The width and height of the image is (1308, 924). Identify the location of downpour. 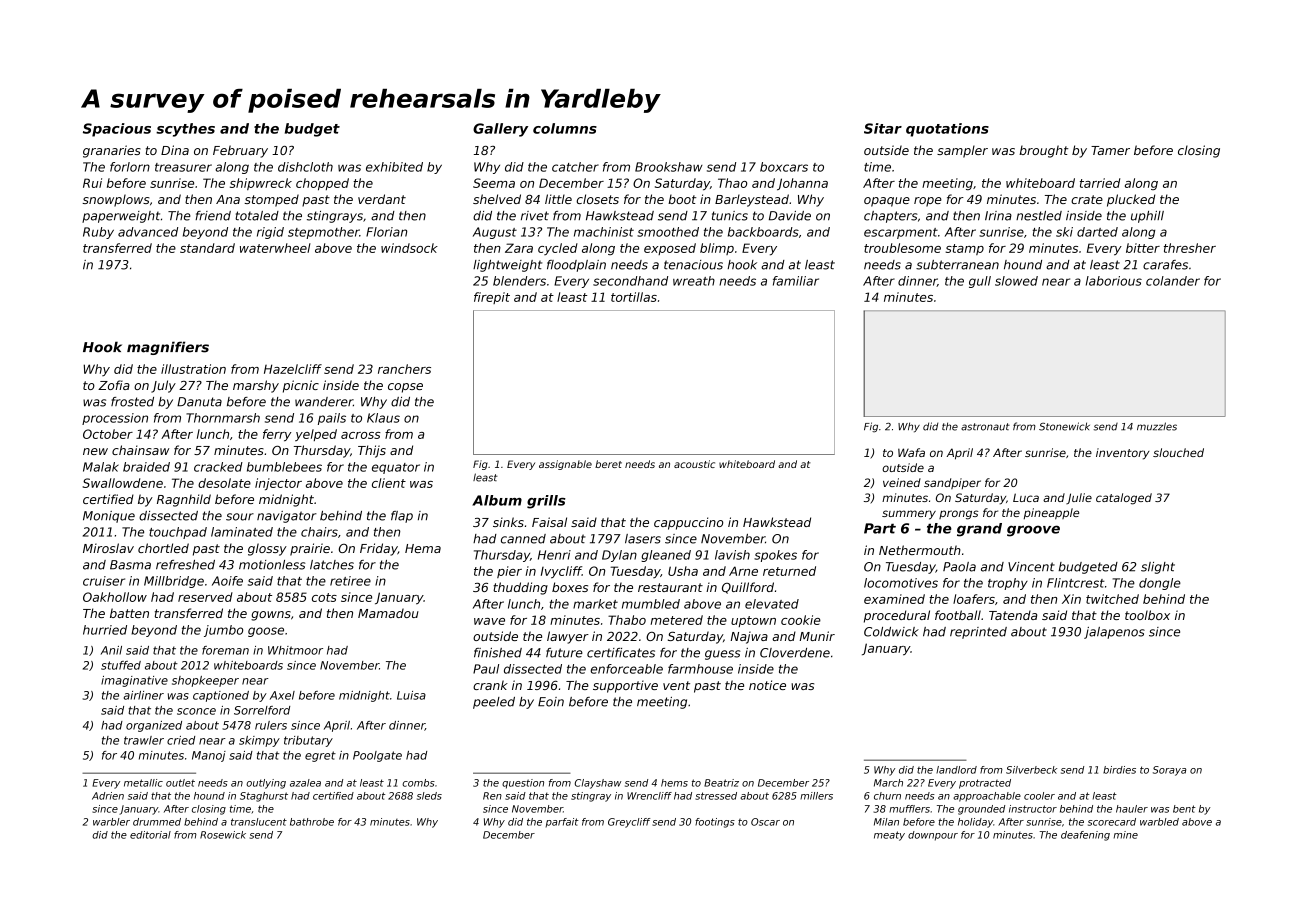
(933, 836).
